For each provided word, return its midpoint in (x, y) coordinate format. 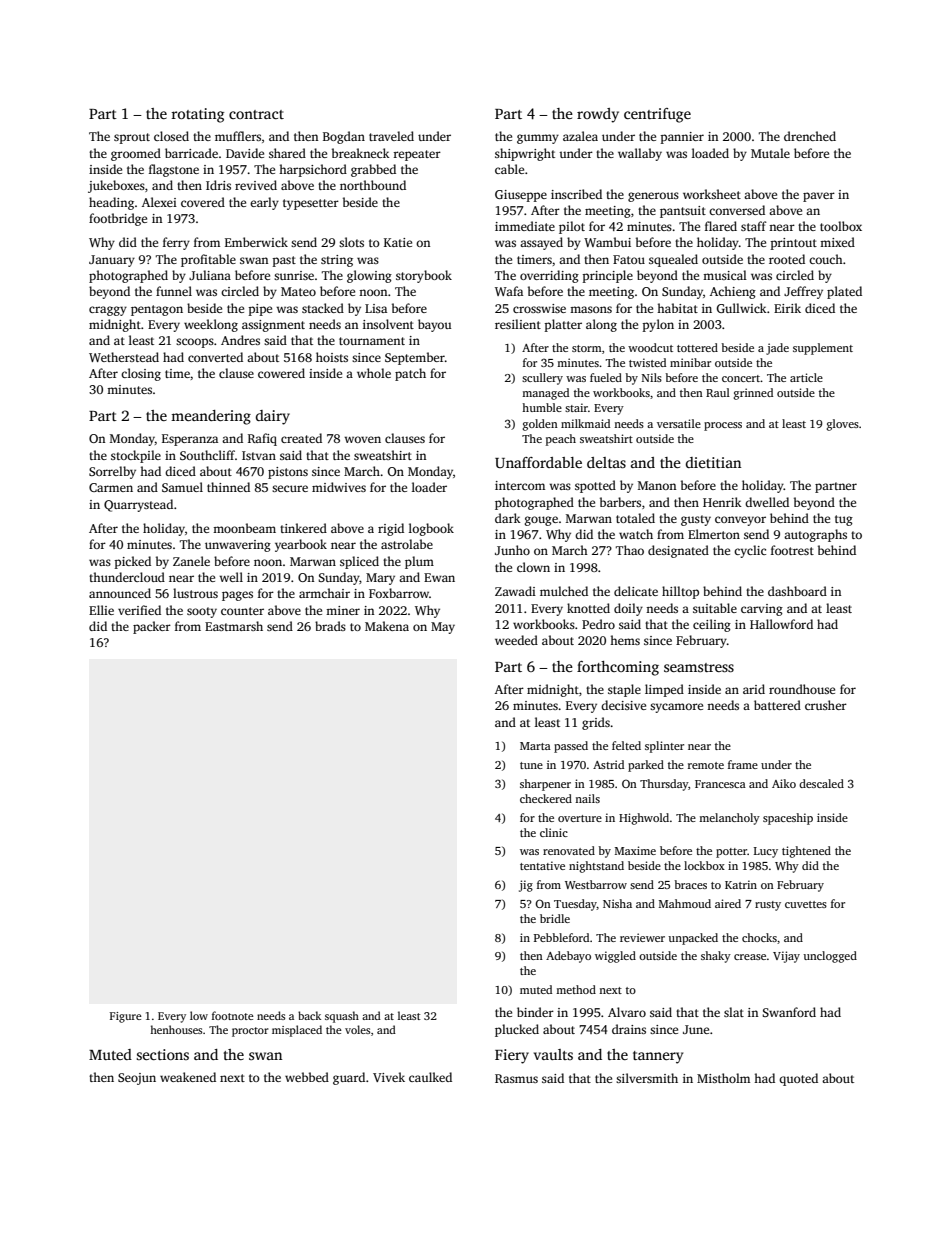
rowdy (598, 115)
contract (256, 114)
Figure (126, 1017)
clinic (554, 832)
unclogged (830, 957)
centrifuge (657, 115)
